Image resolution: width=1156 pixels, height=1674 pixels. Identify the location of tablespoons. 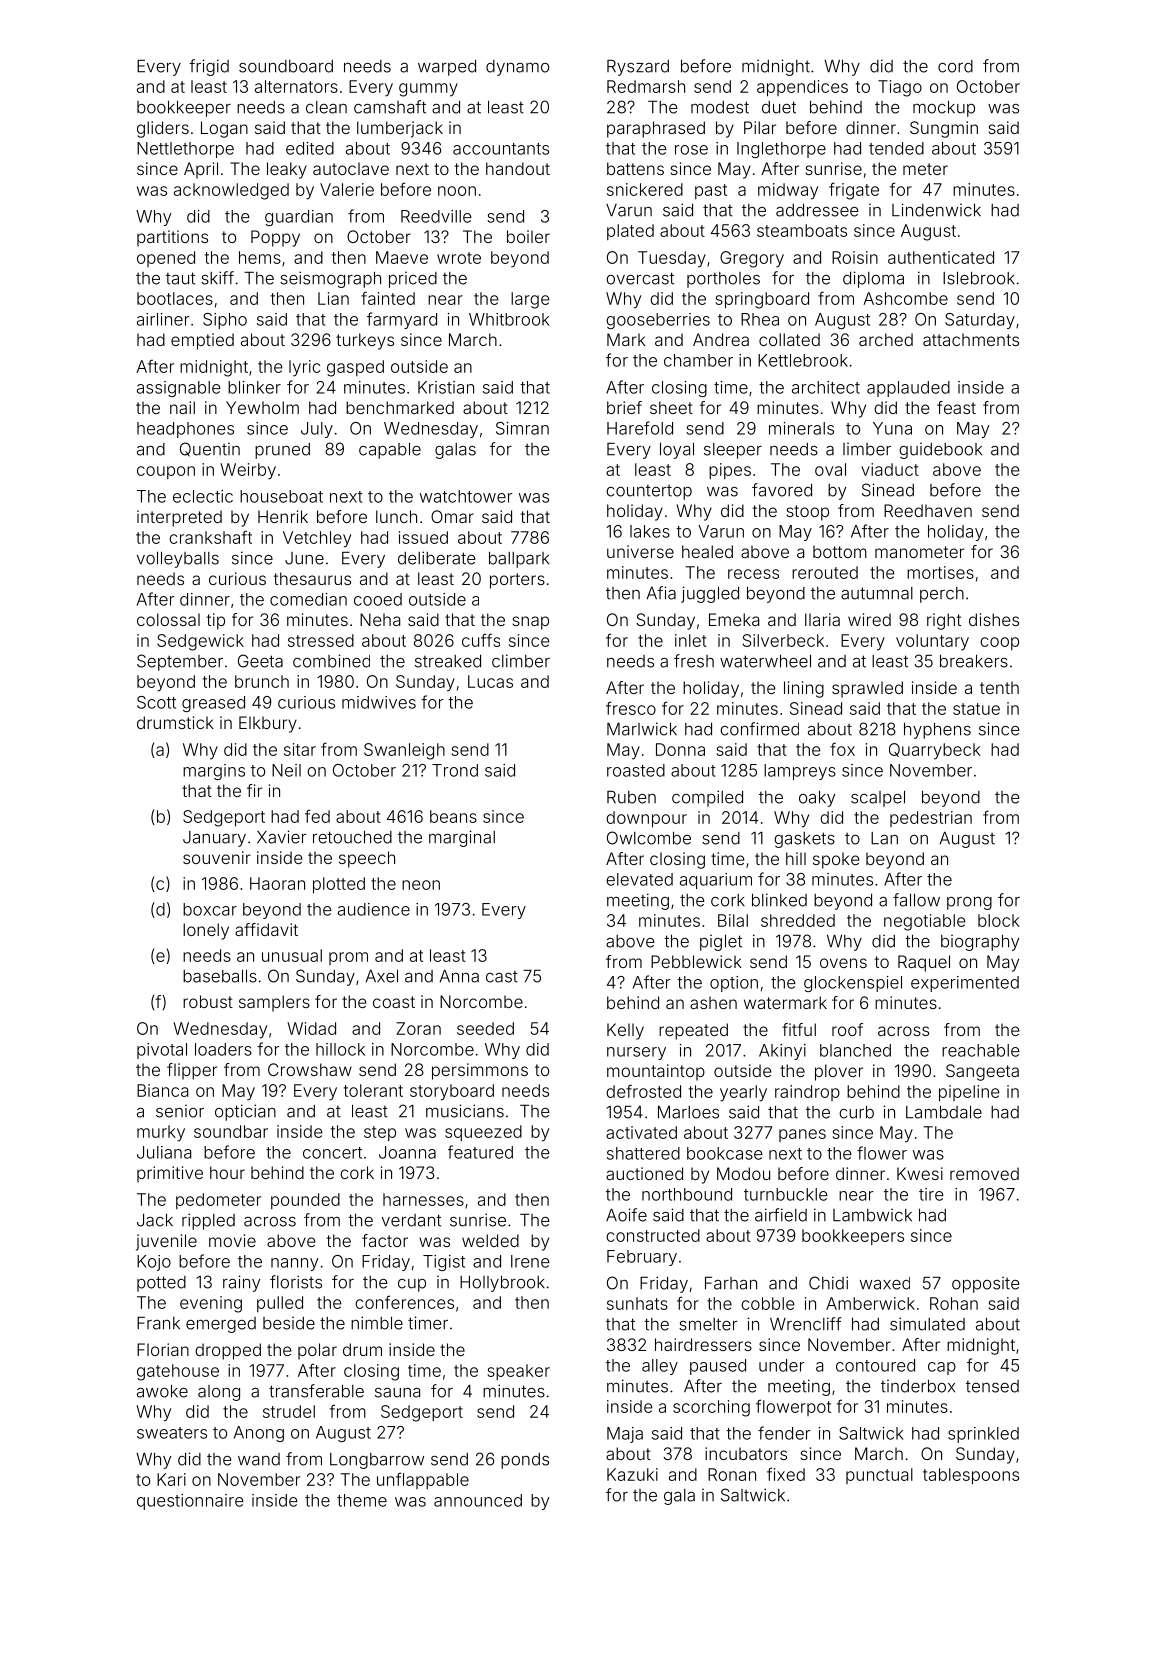
(971, 1476).
